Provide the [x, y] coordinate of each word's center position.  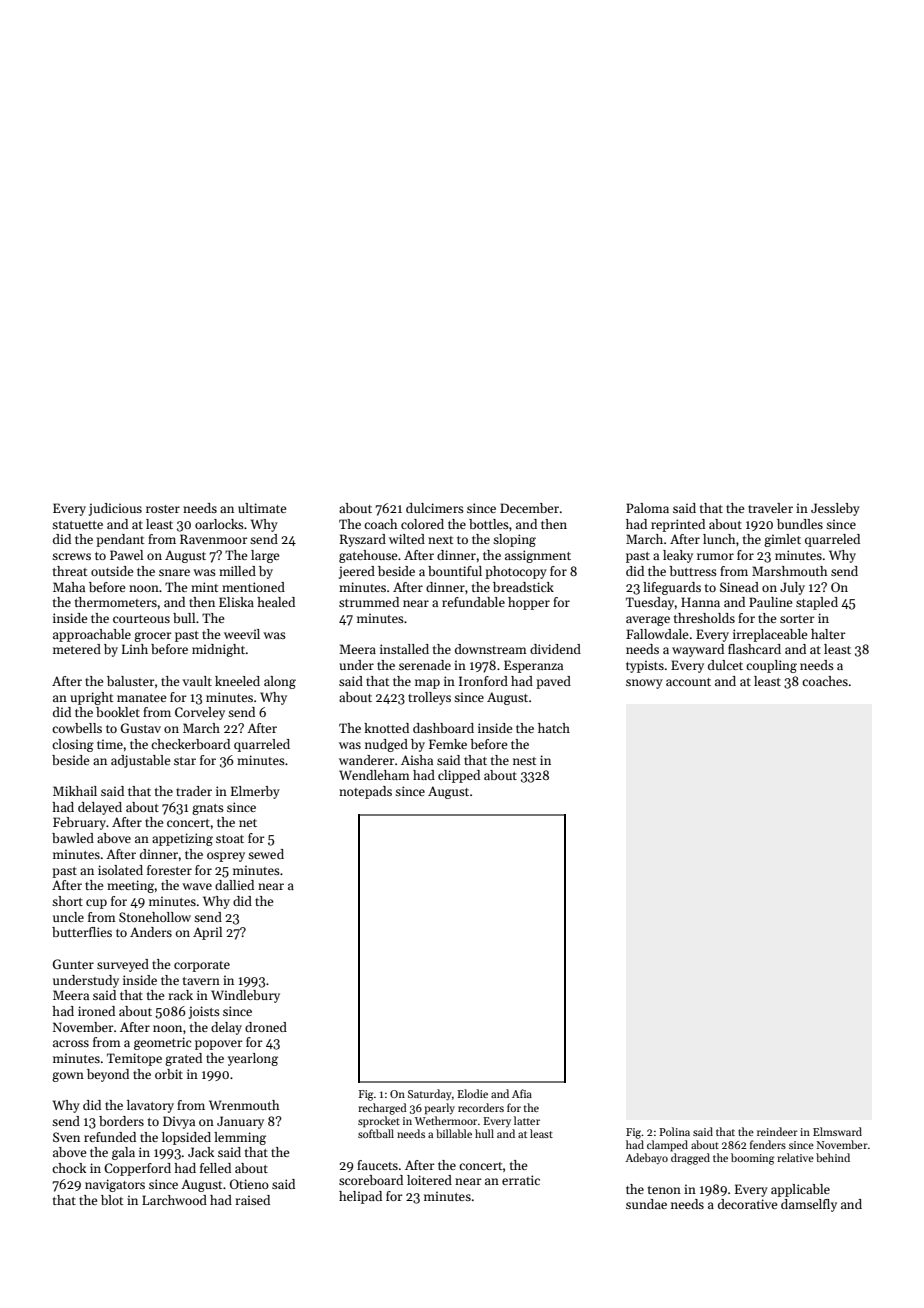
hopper [529, 603]
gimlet [782, 540]
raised [252, 1200]
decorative [747, 1204]
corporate [202, 966]
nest [524, 761]
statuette [77, 525]
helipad [360, 1197]
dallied [234, 885]
